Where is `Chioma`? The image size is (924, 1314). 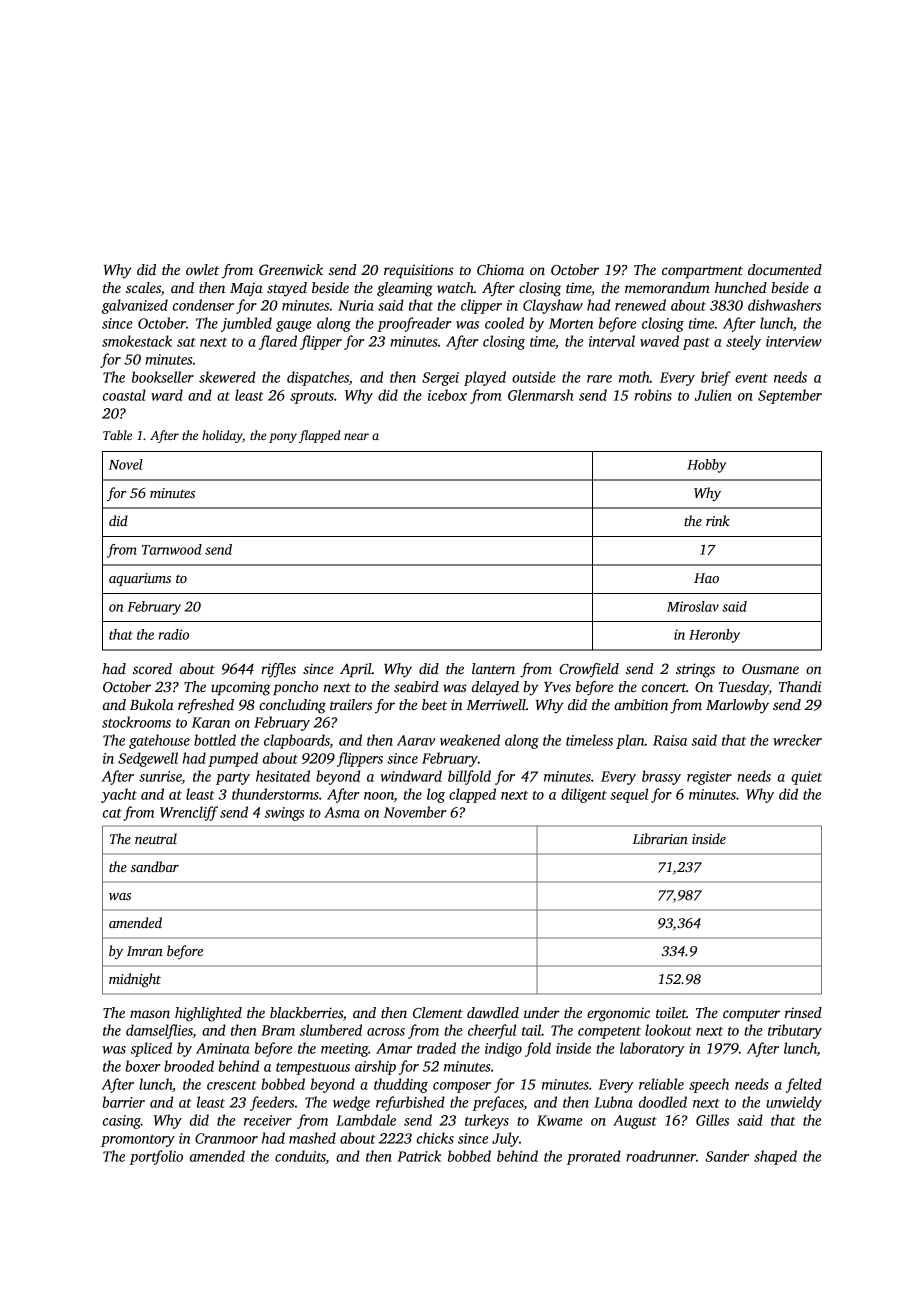 Chioma is located at coordinates (500, 269).
